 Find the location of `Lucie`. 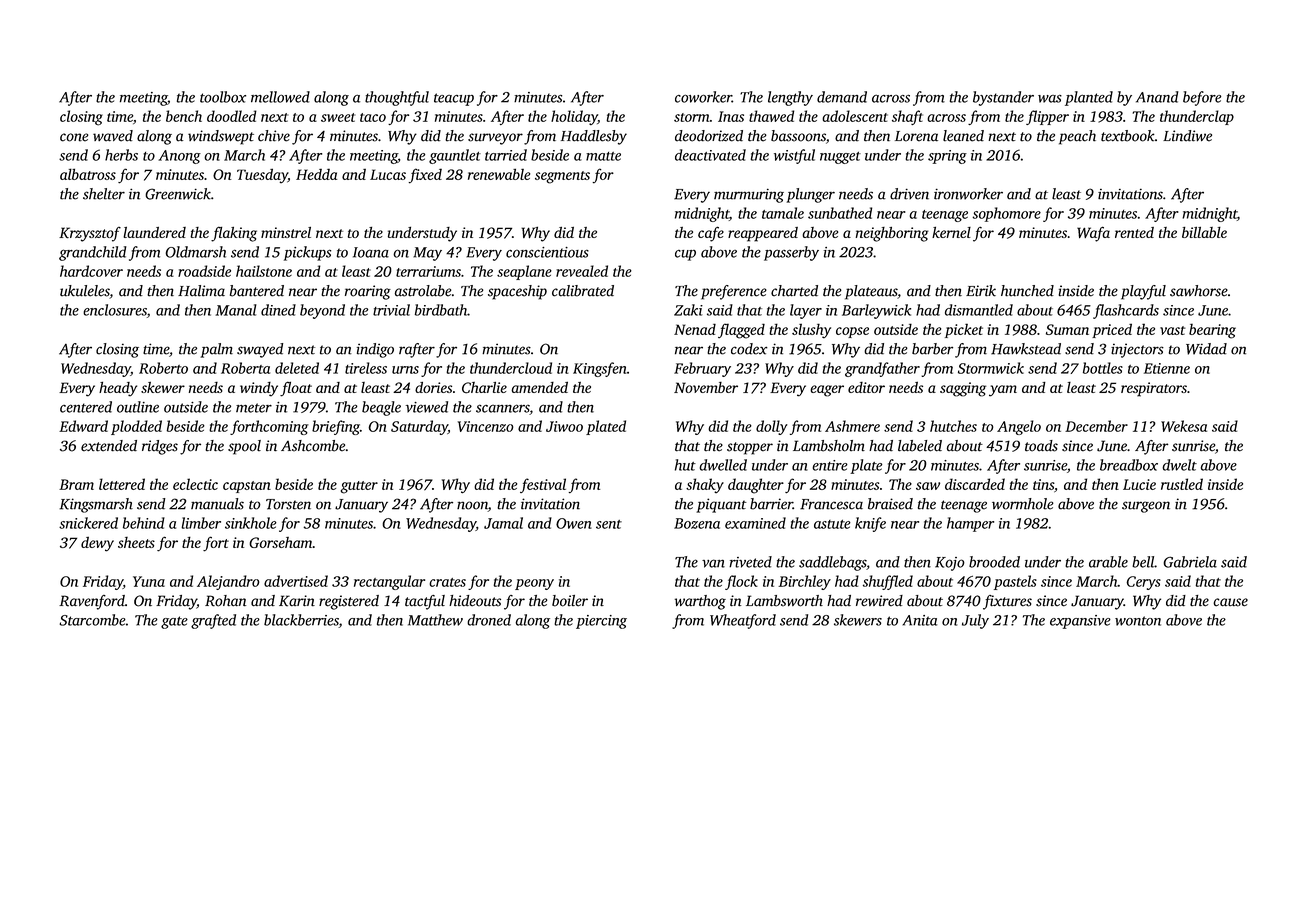

Lucie is located at coordinates (1139, 484).
